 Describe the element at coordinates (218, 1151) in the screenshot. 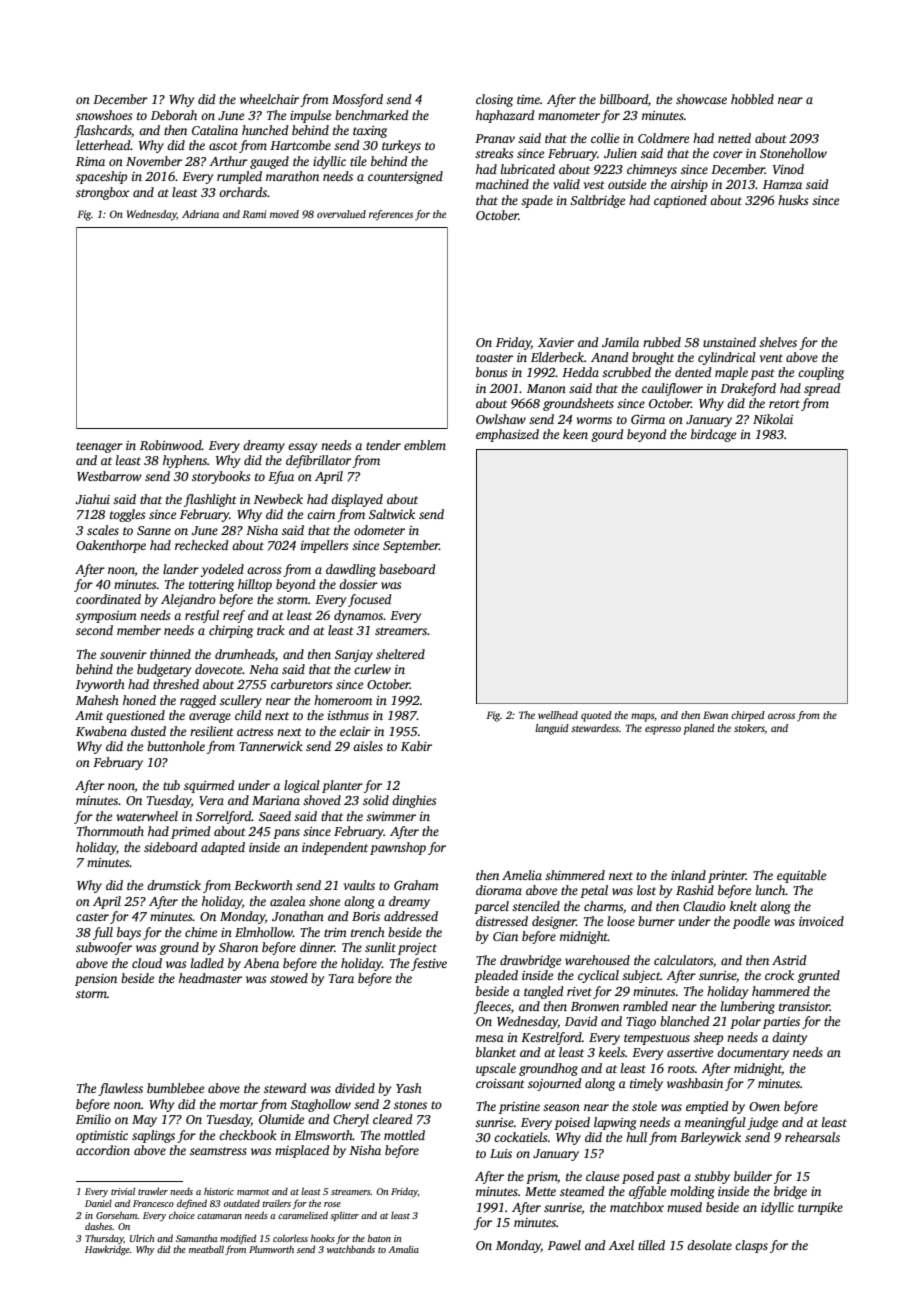

I see `seamstress` at that location.
